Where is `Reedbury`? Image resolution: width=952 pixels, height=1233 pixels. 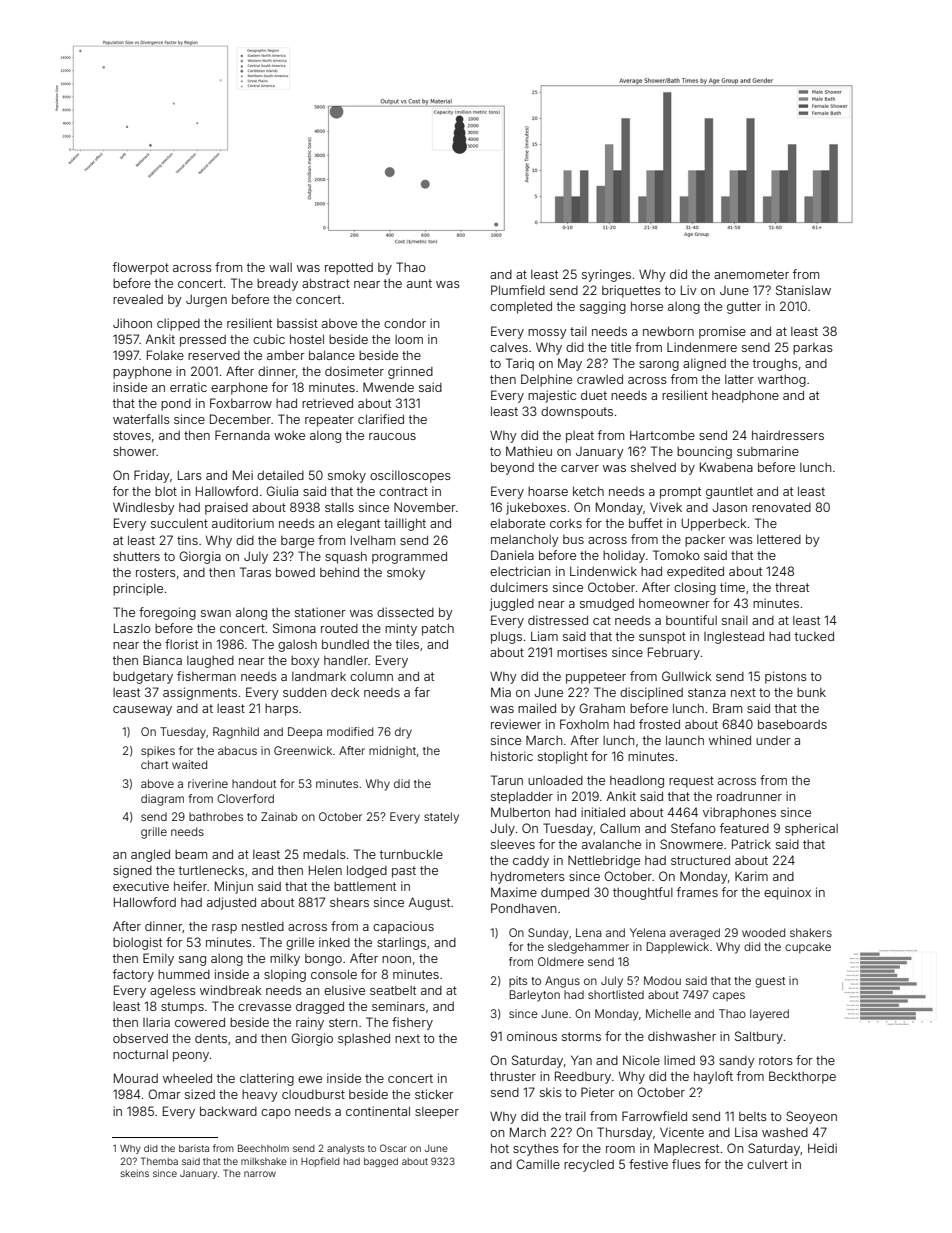
Reedbury is located at coordinates (583, 1077).
